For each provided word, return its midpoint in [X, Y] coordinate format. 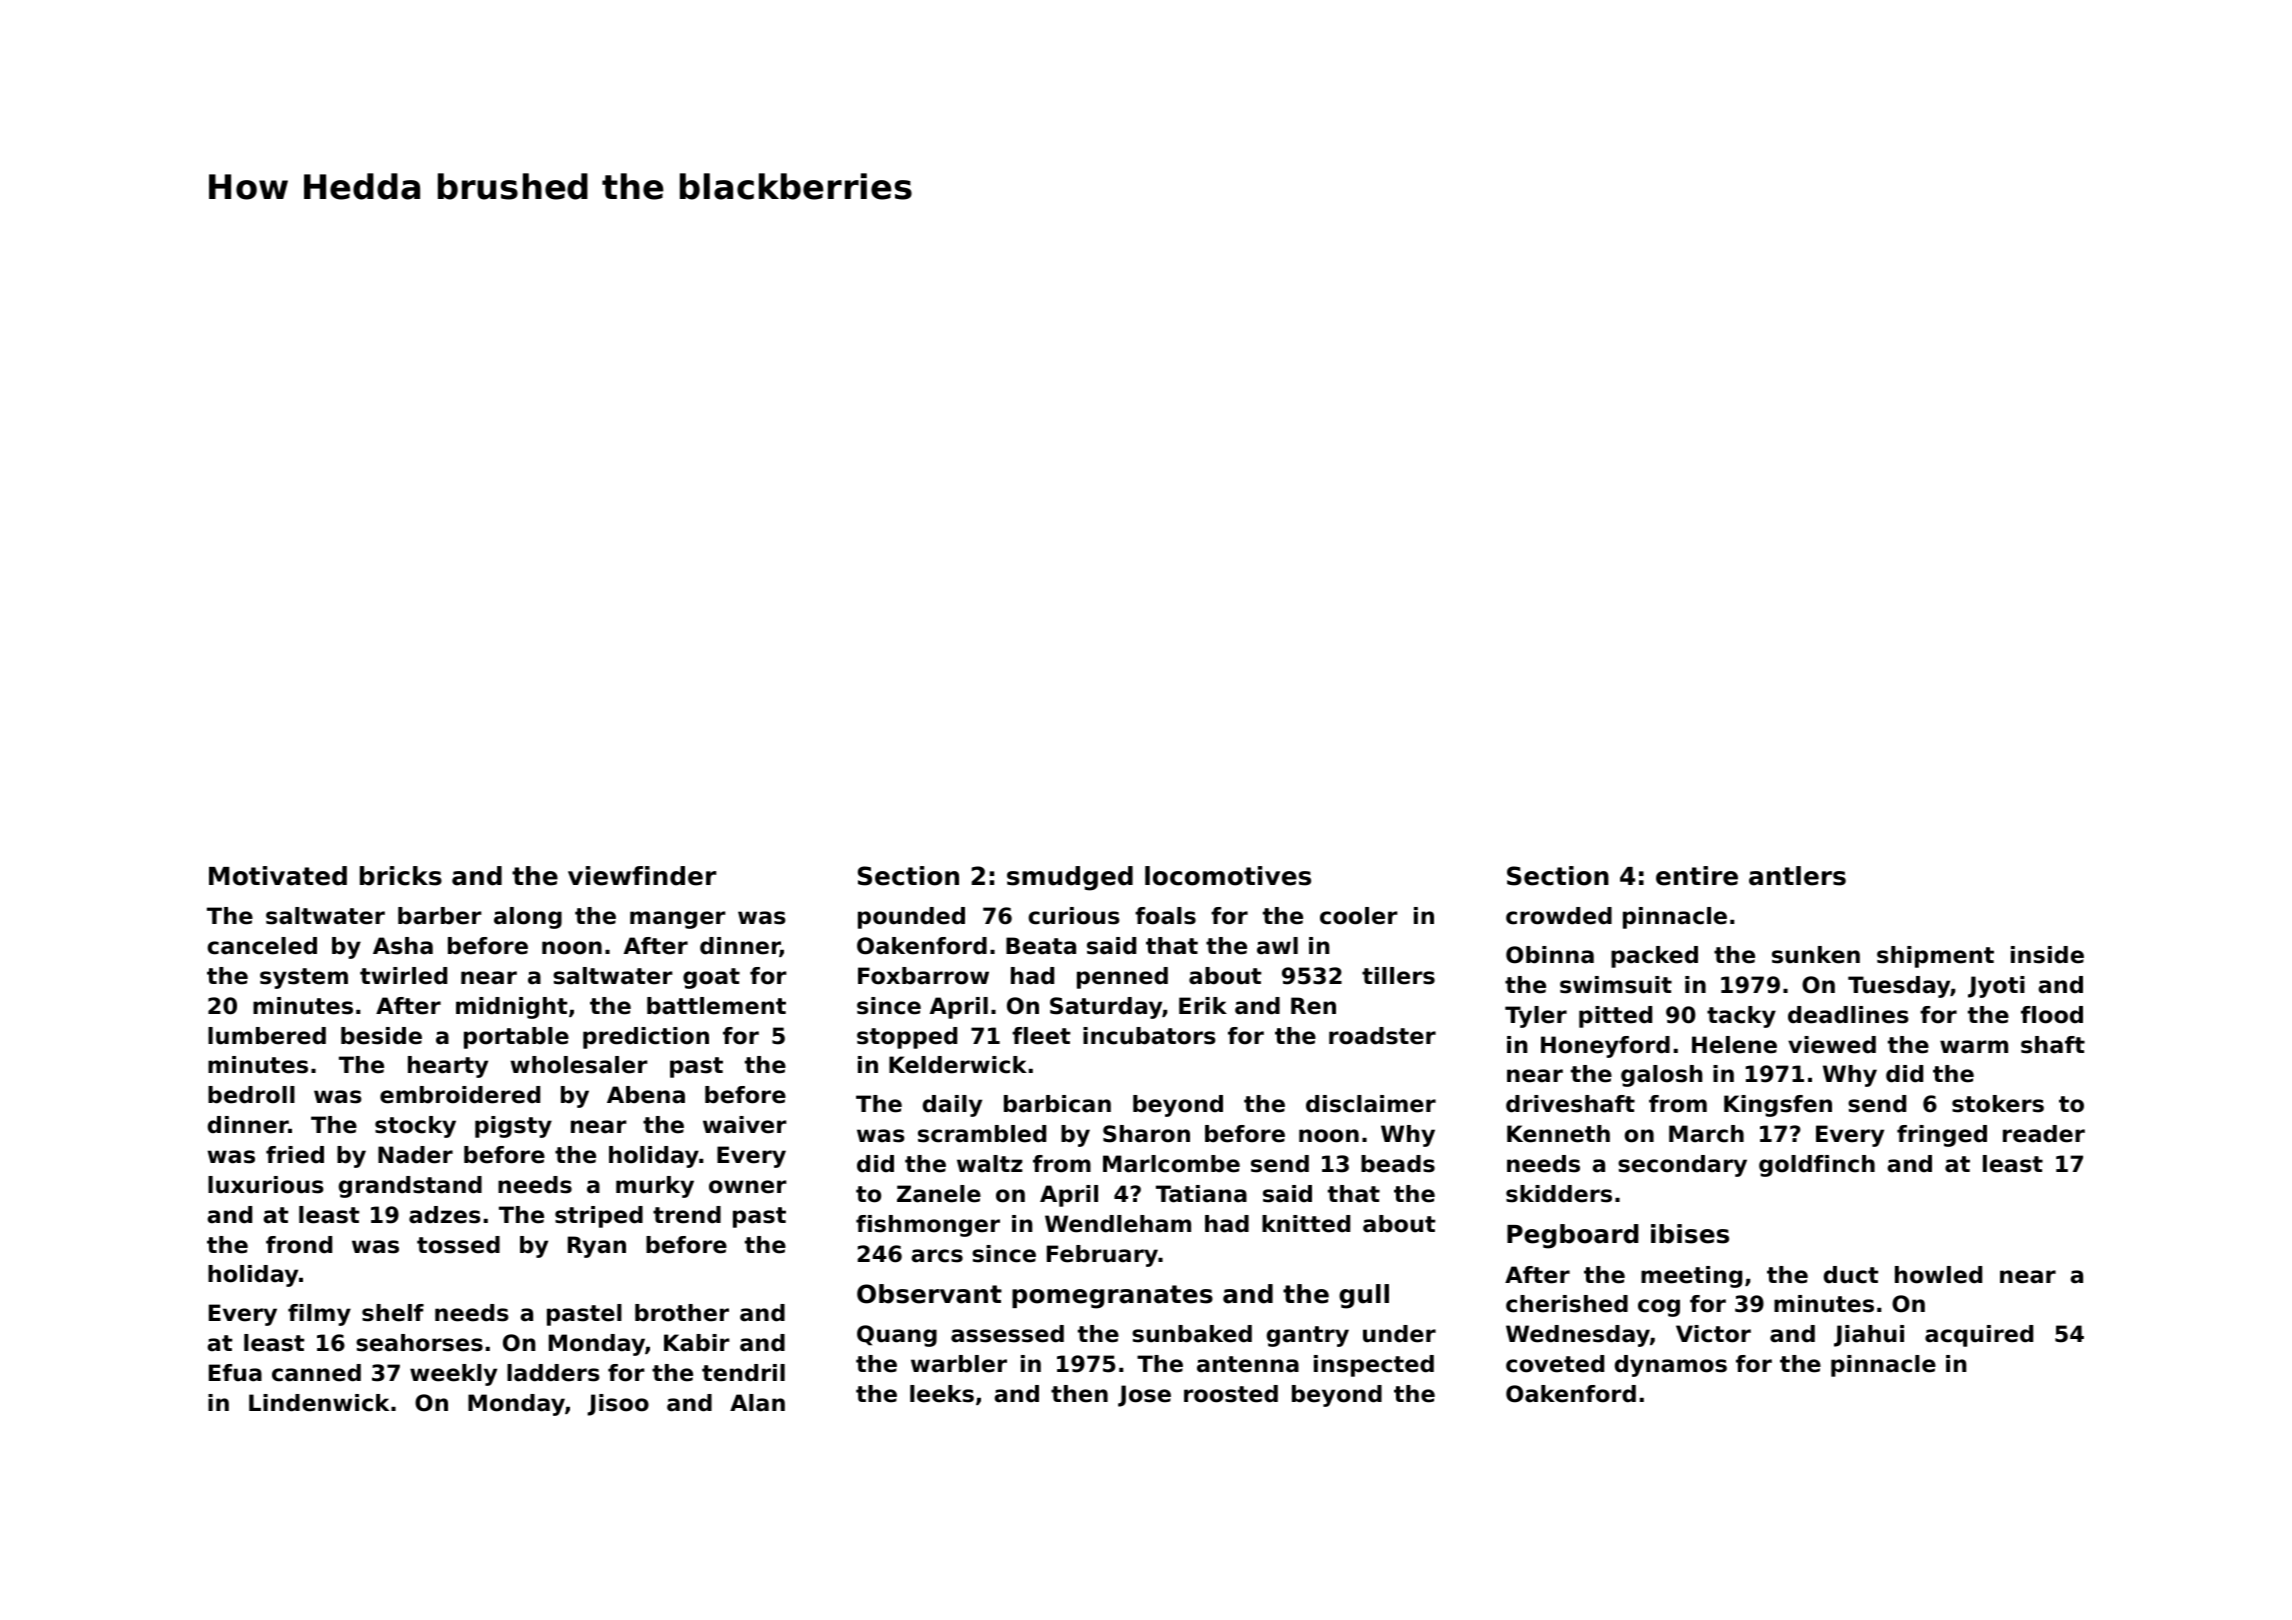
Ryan [597, 1247]
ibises [1690, 1234]
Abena [646, 1095]
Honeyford [1605, 1047]
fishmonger [928, 1226]
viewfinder [642, 876]
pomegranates [1112, 1297]
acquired [1979, 1336]
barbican [1057, 1104]
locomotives [1228, 876]
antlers [1797, 876]
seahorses [419, 1343]
